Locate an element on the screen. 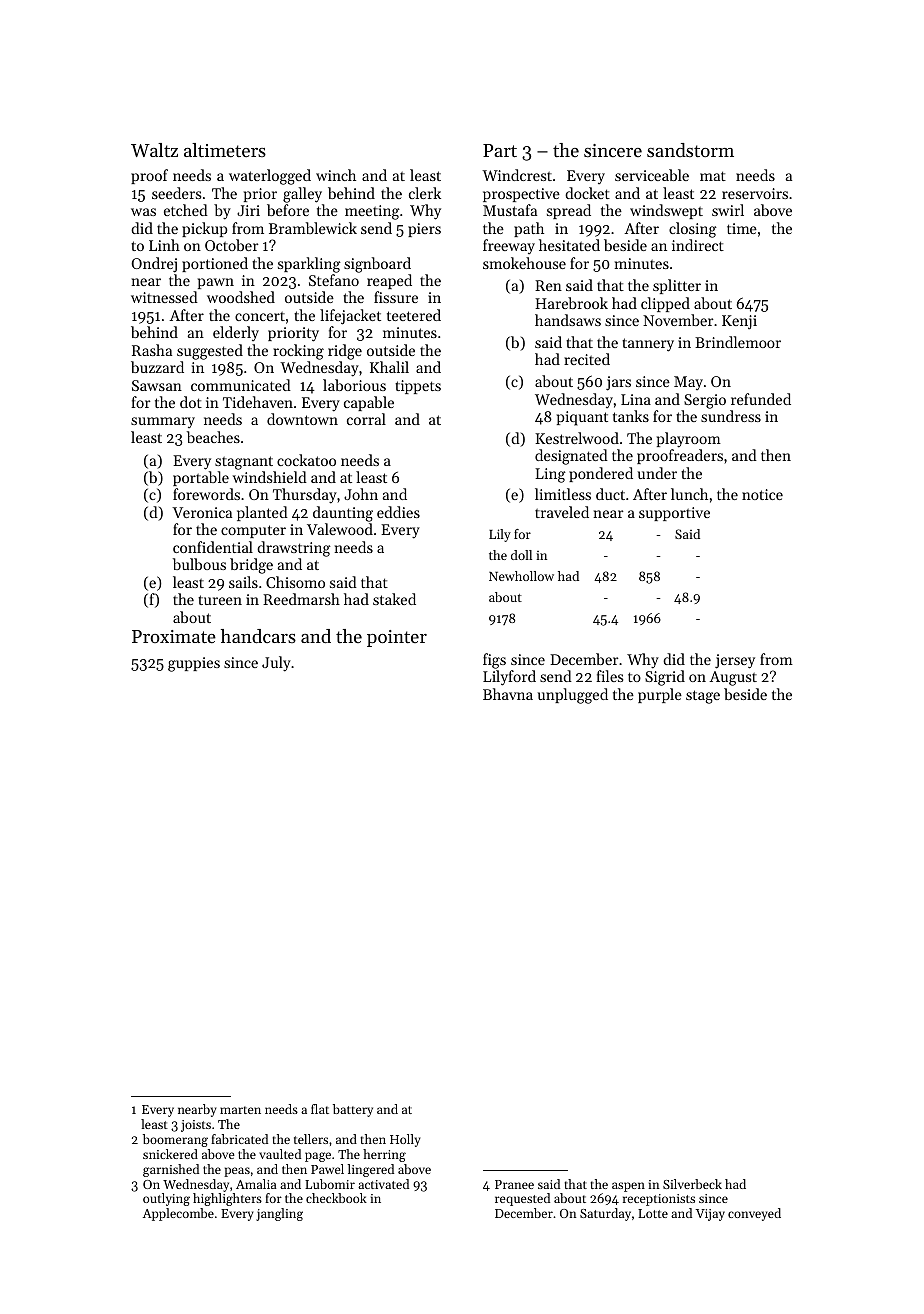  Waltz is located at coordinates (154, 150).
